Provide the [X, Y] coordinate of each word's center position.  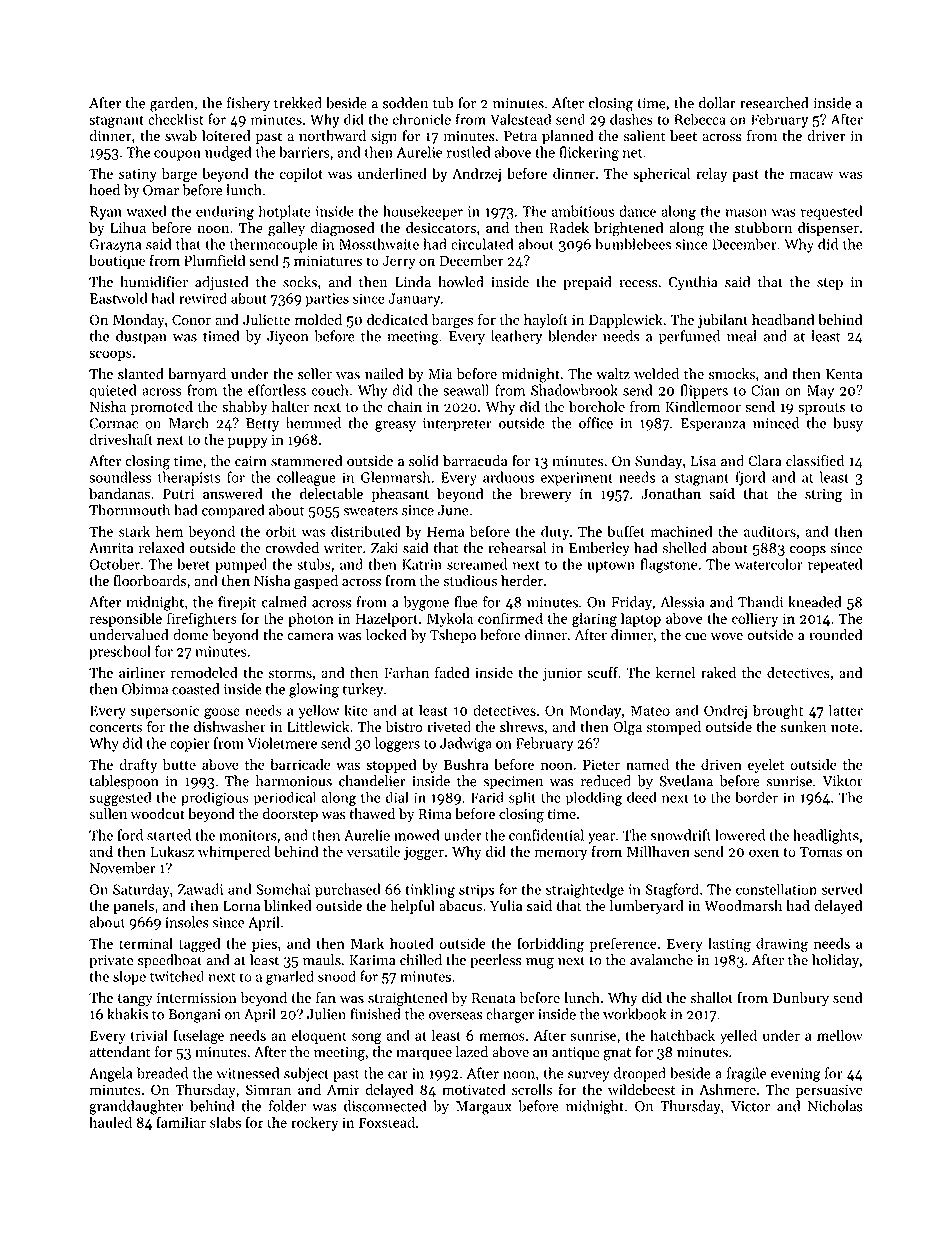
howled [461, 282]
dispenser [828, 229]
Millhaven [658, 851]
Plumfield [214, 260]
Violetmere [282, 743]
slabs [225, 1122]
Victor [750, 1106]
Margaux [484, 1108]
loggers [397, 744]
